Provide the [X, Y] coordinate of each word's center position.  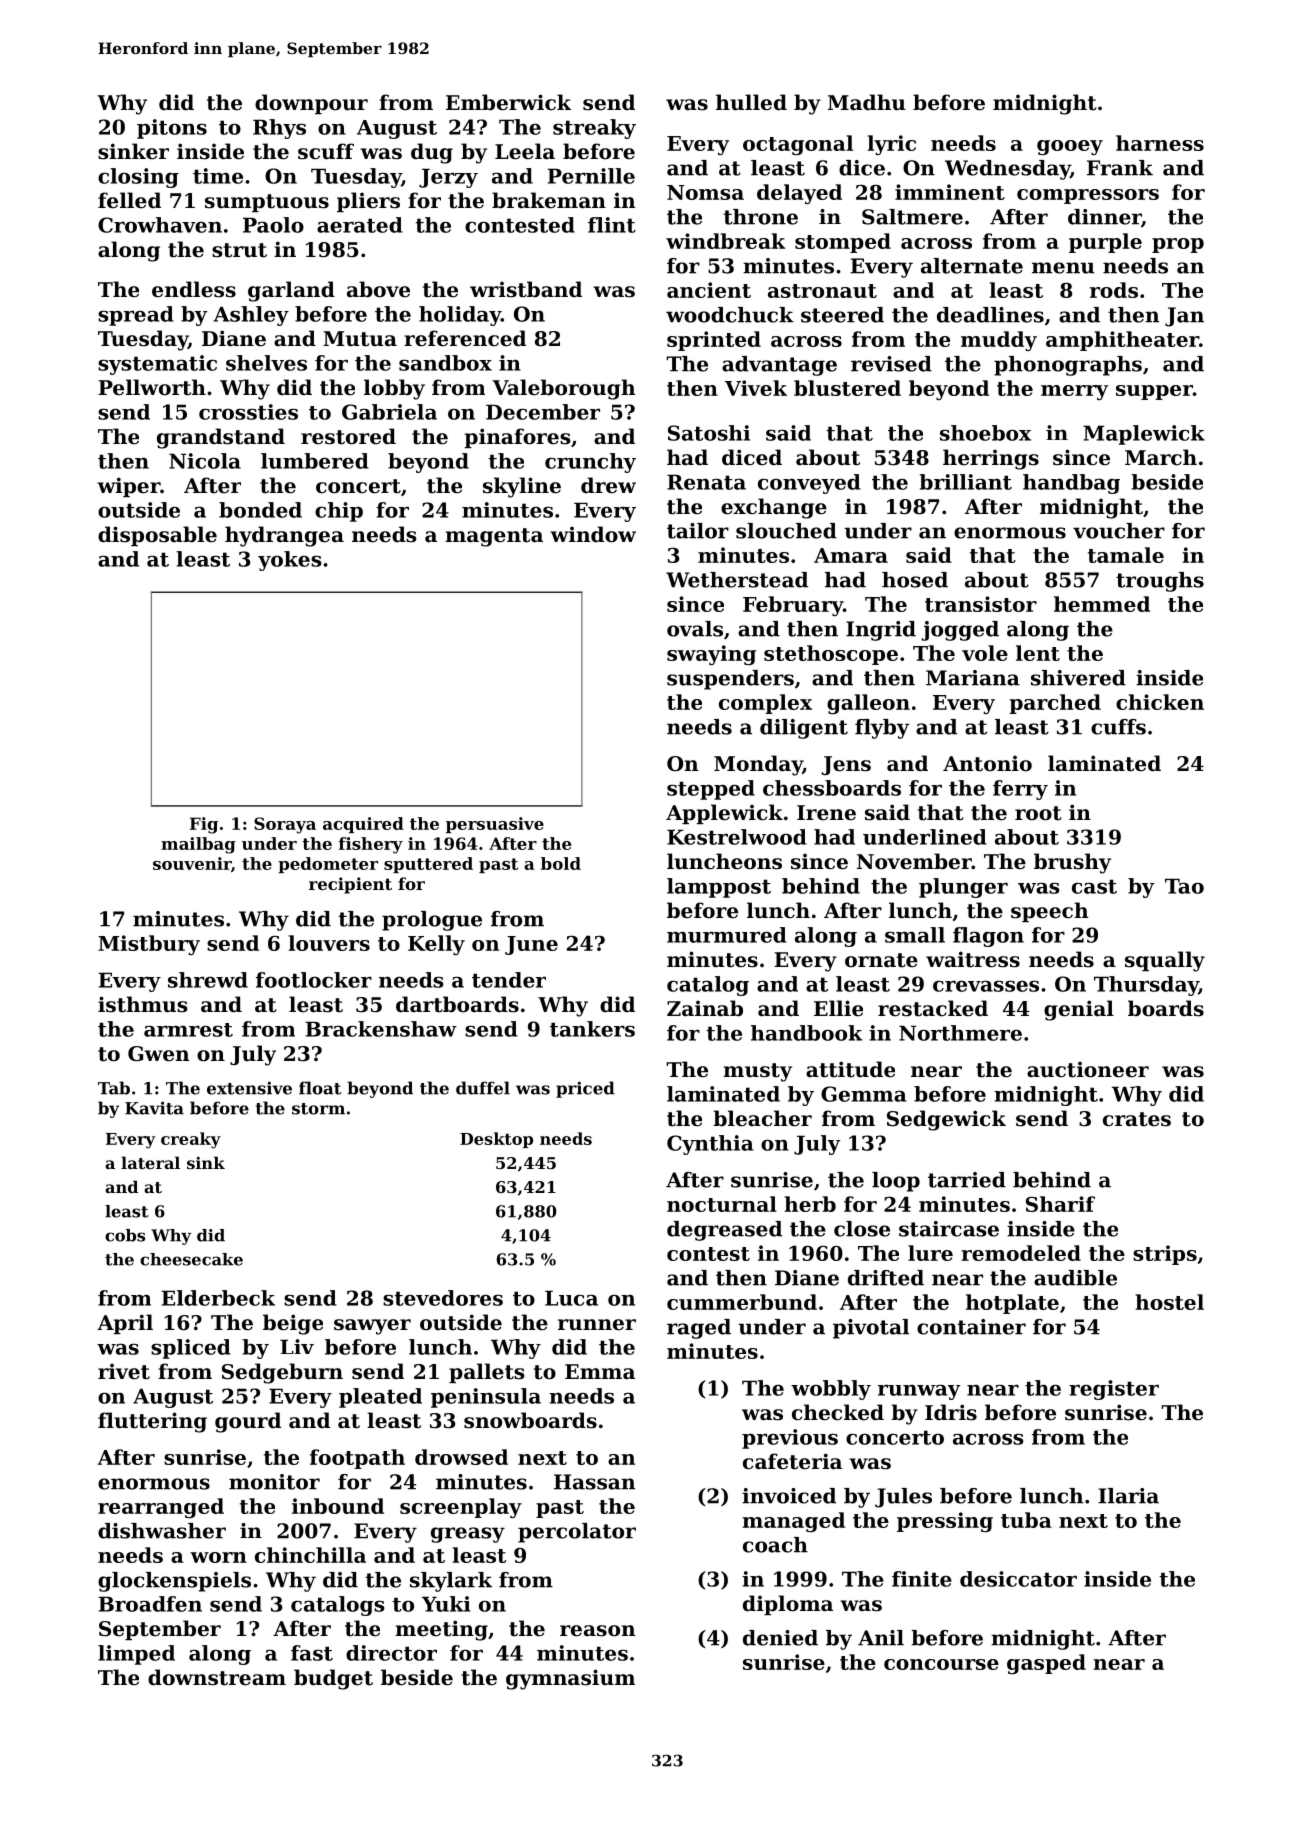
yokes [290, 561]
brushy [1072, 863]
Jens [846, 765]
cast [1094, 886]
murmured [727, 935]
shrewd [208, 980]
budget [333, 1679]
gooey [1070, 147]
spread [136, 316]
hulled [751, 102]
